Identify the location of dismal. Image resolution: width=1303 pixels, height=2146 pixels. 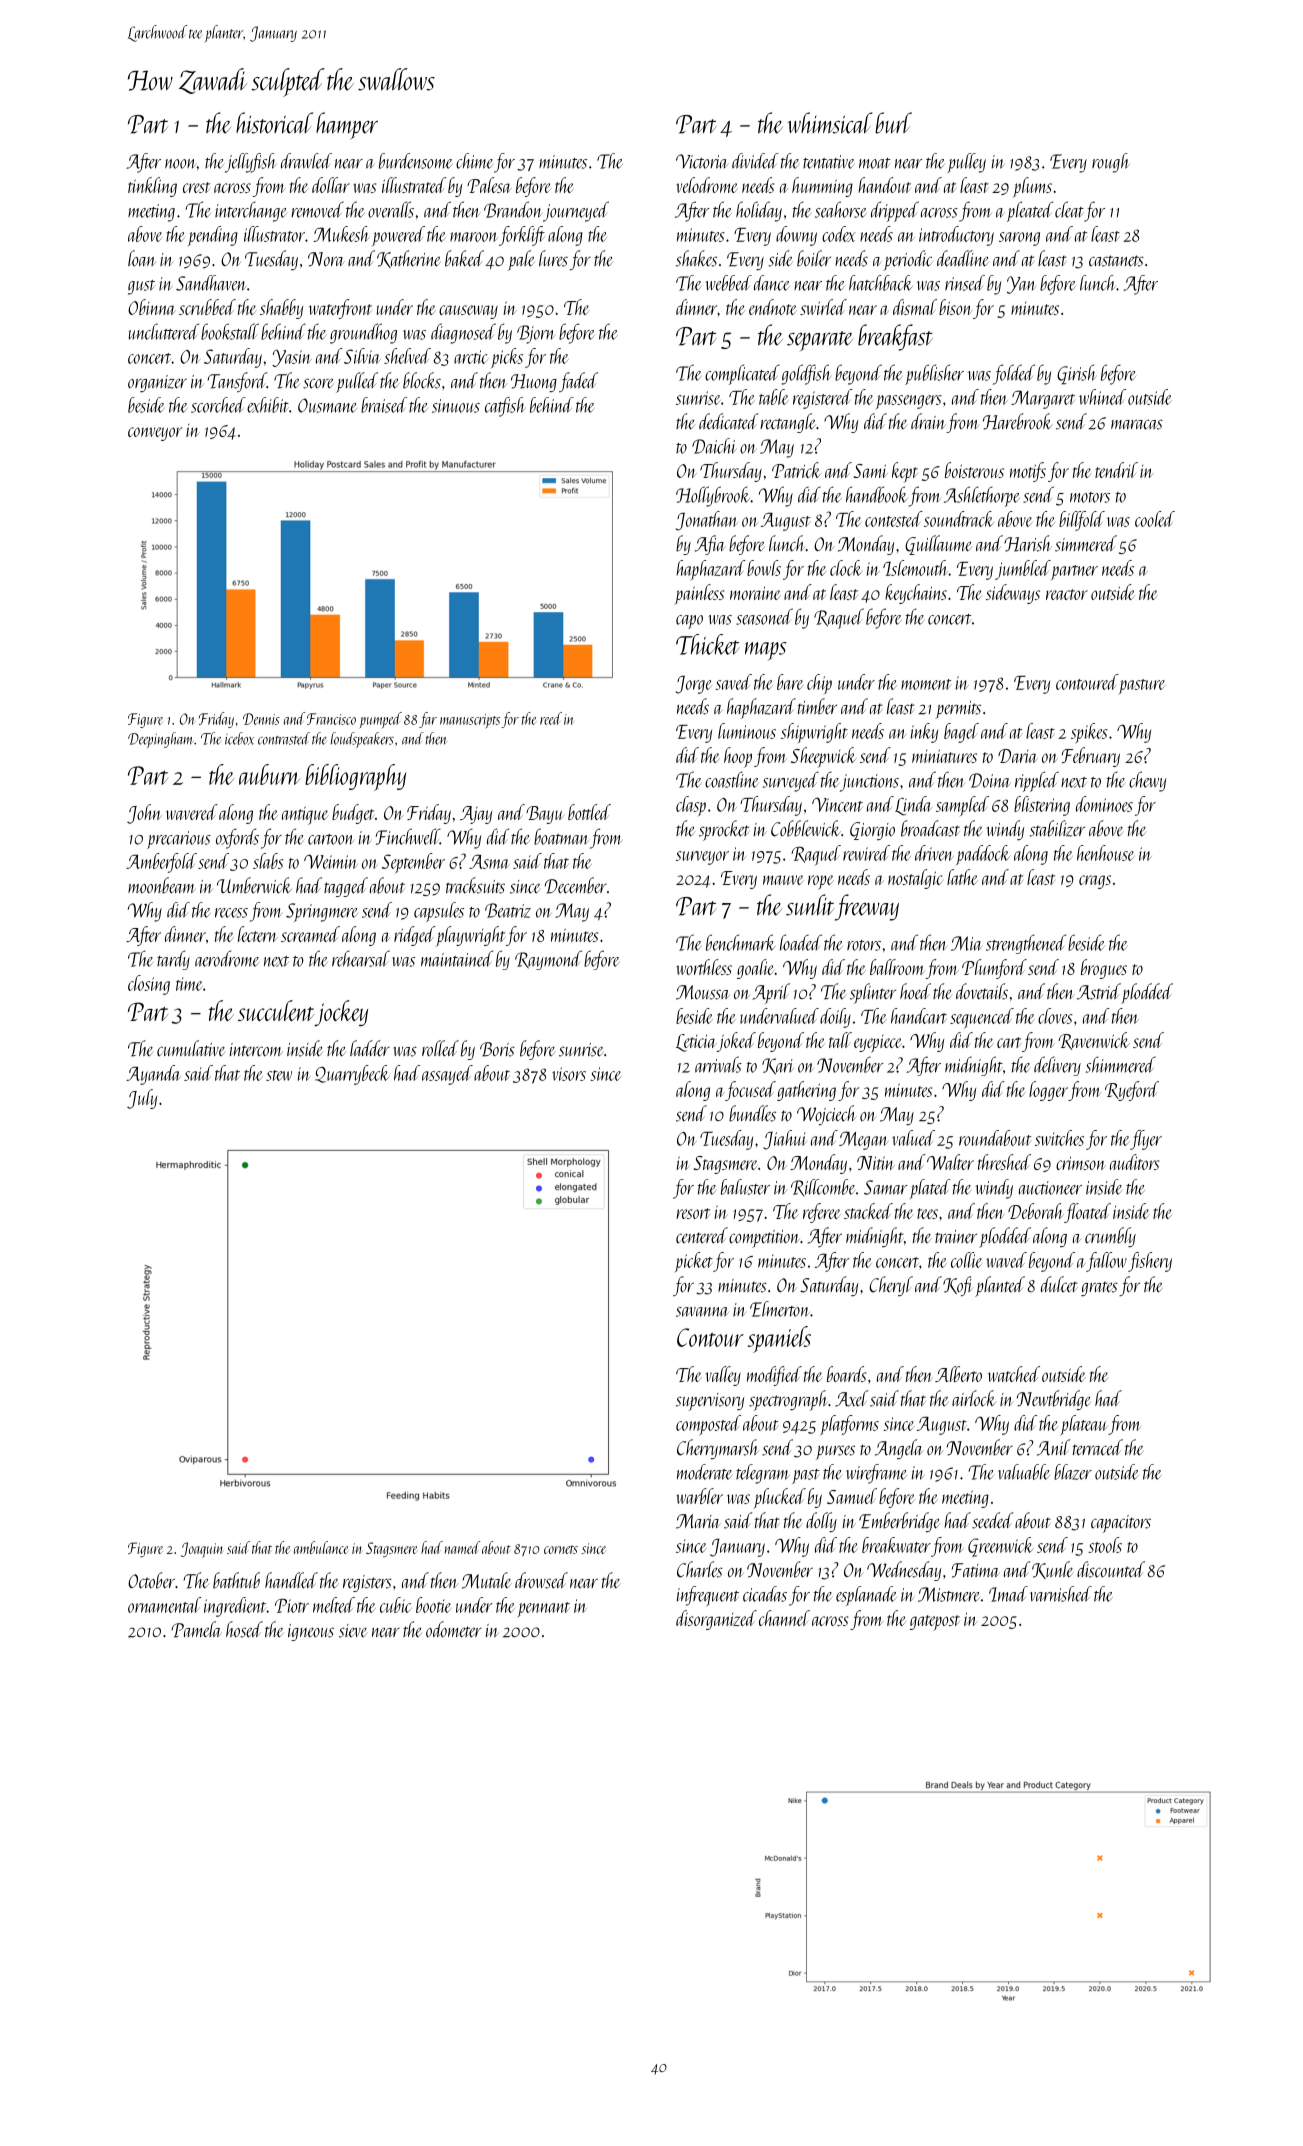
(915, 307).
